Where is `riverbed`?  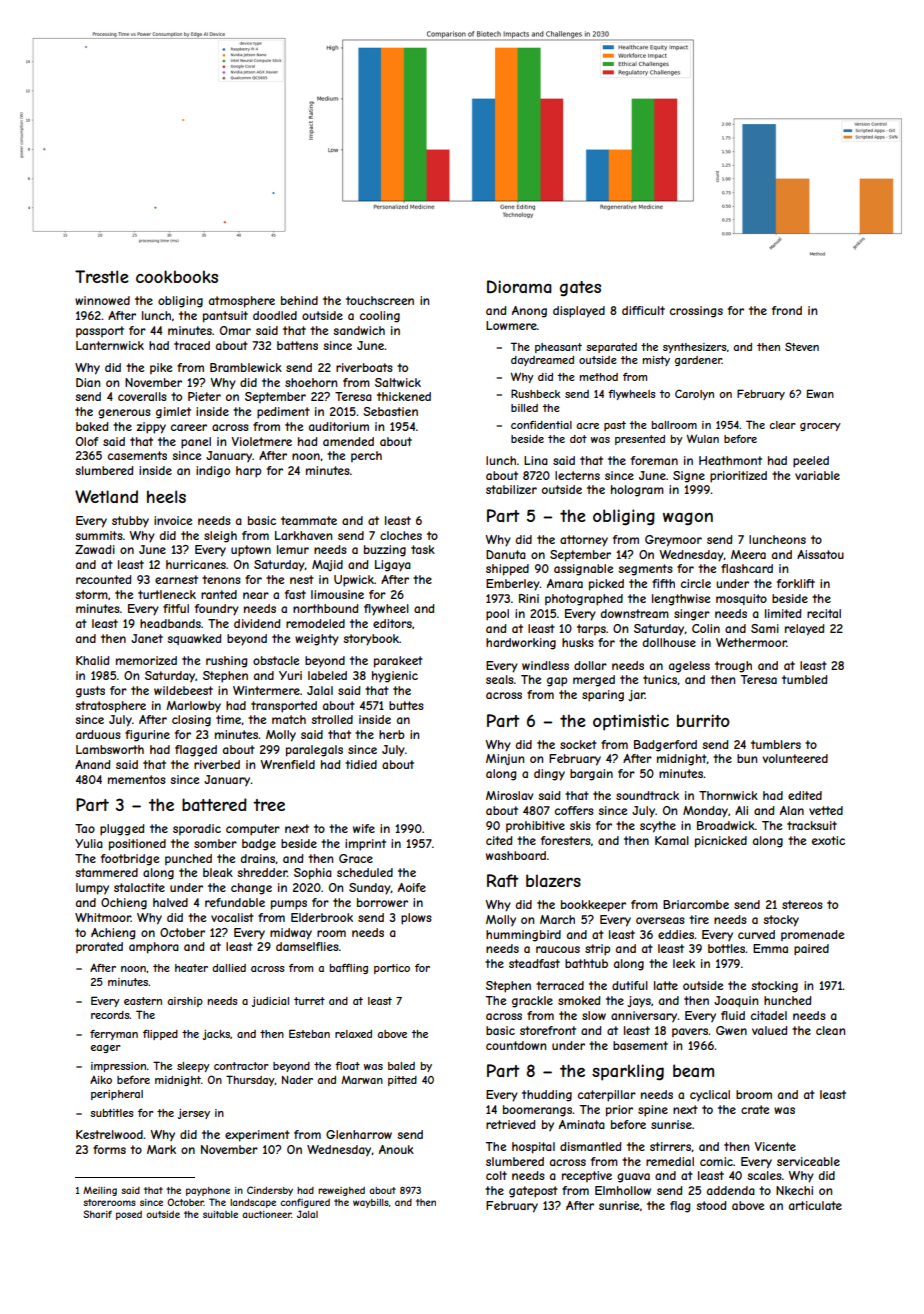 riverbed is located at coordinates (217, 764).
